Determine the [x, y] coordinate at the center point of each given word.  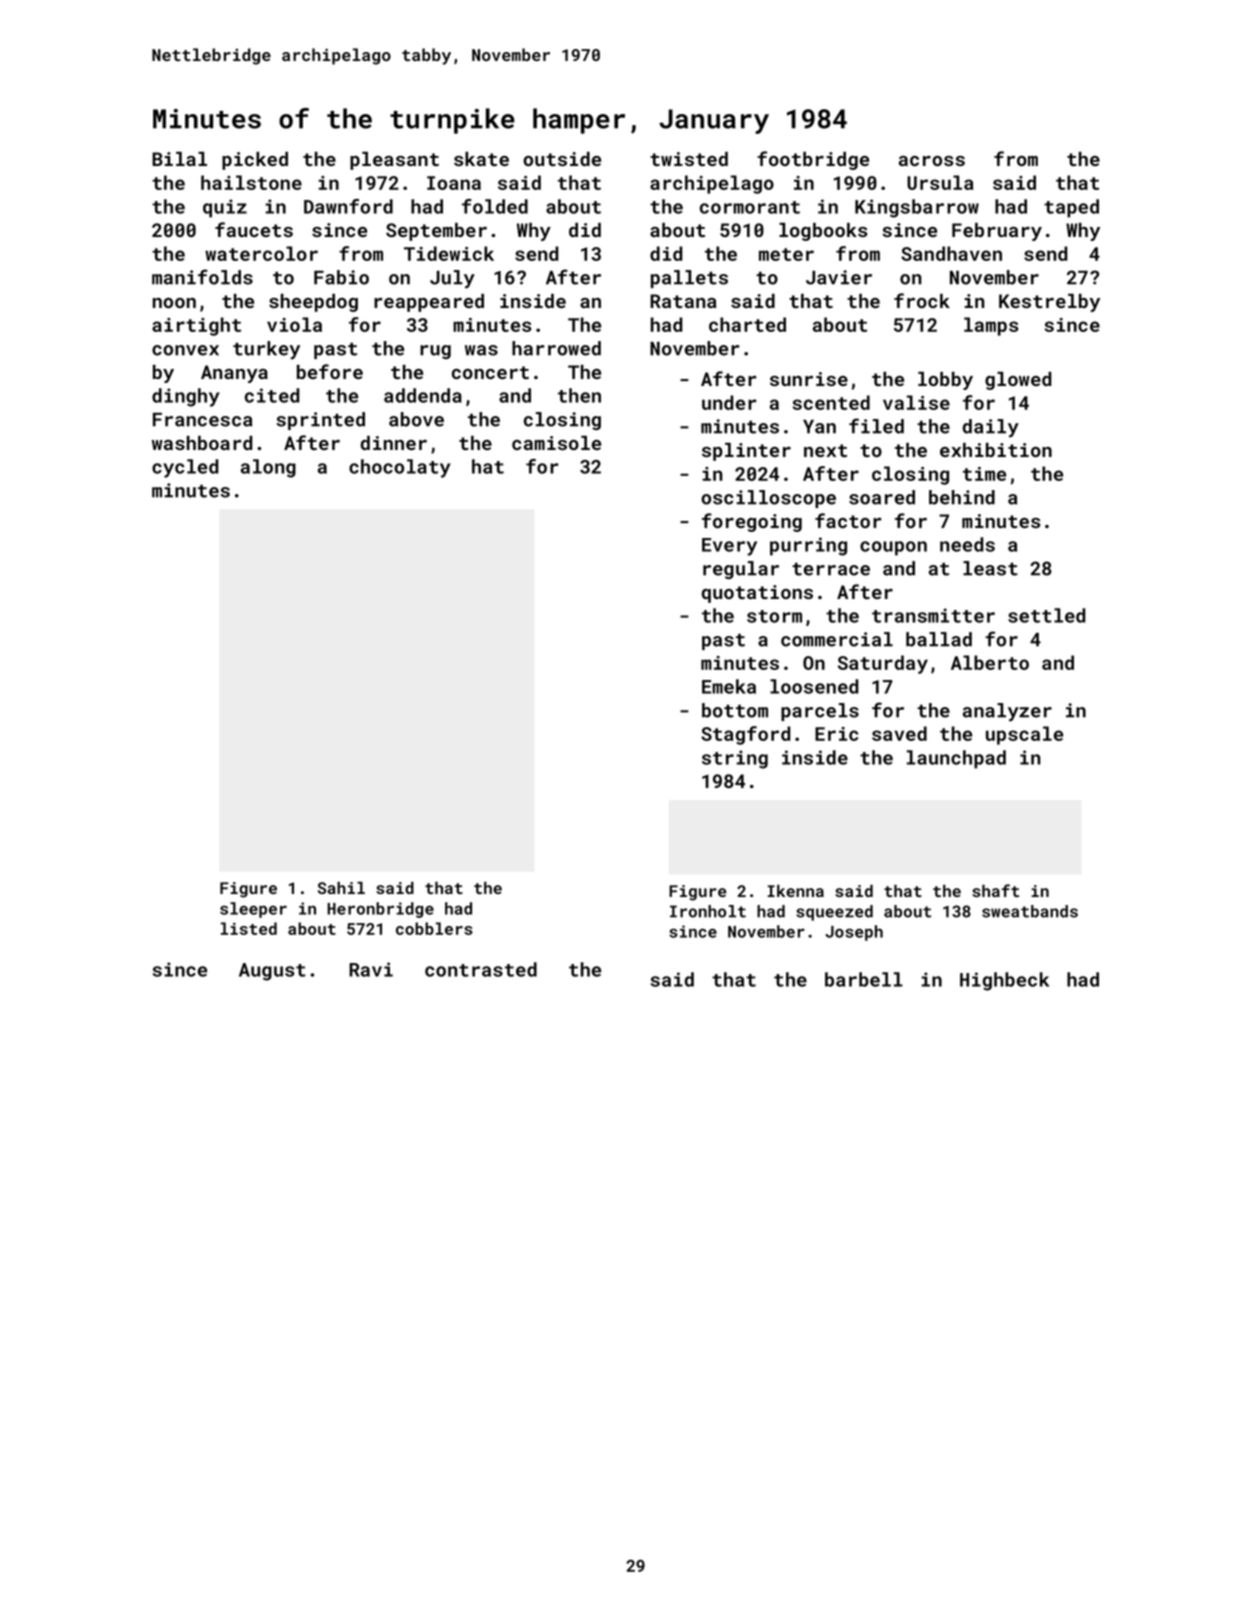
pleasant [394, 161]
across [932, 161]
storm [774, 616]
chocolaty [400, 468]
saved [899, 733]
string [735, 759]
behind [962, 497]
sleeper [253, 910]
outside [562, 159]
